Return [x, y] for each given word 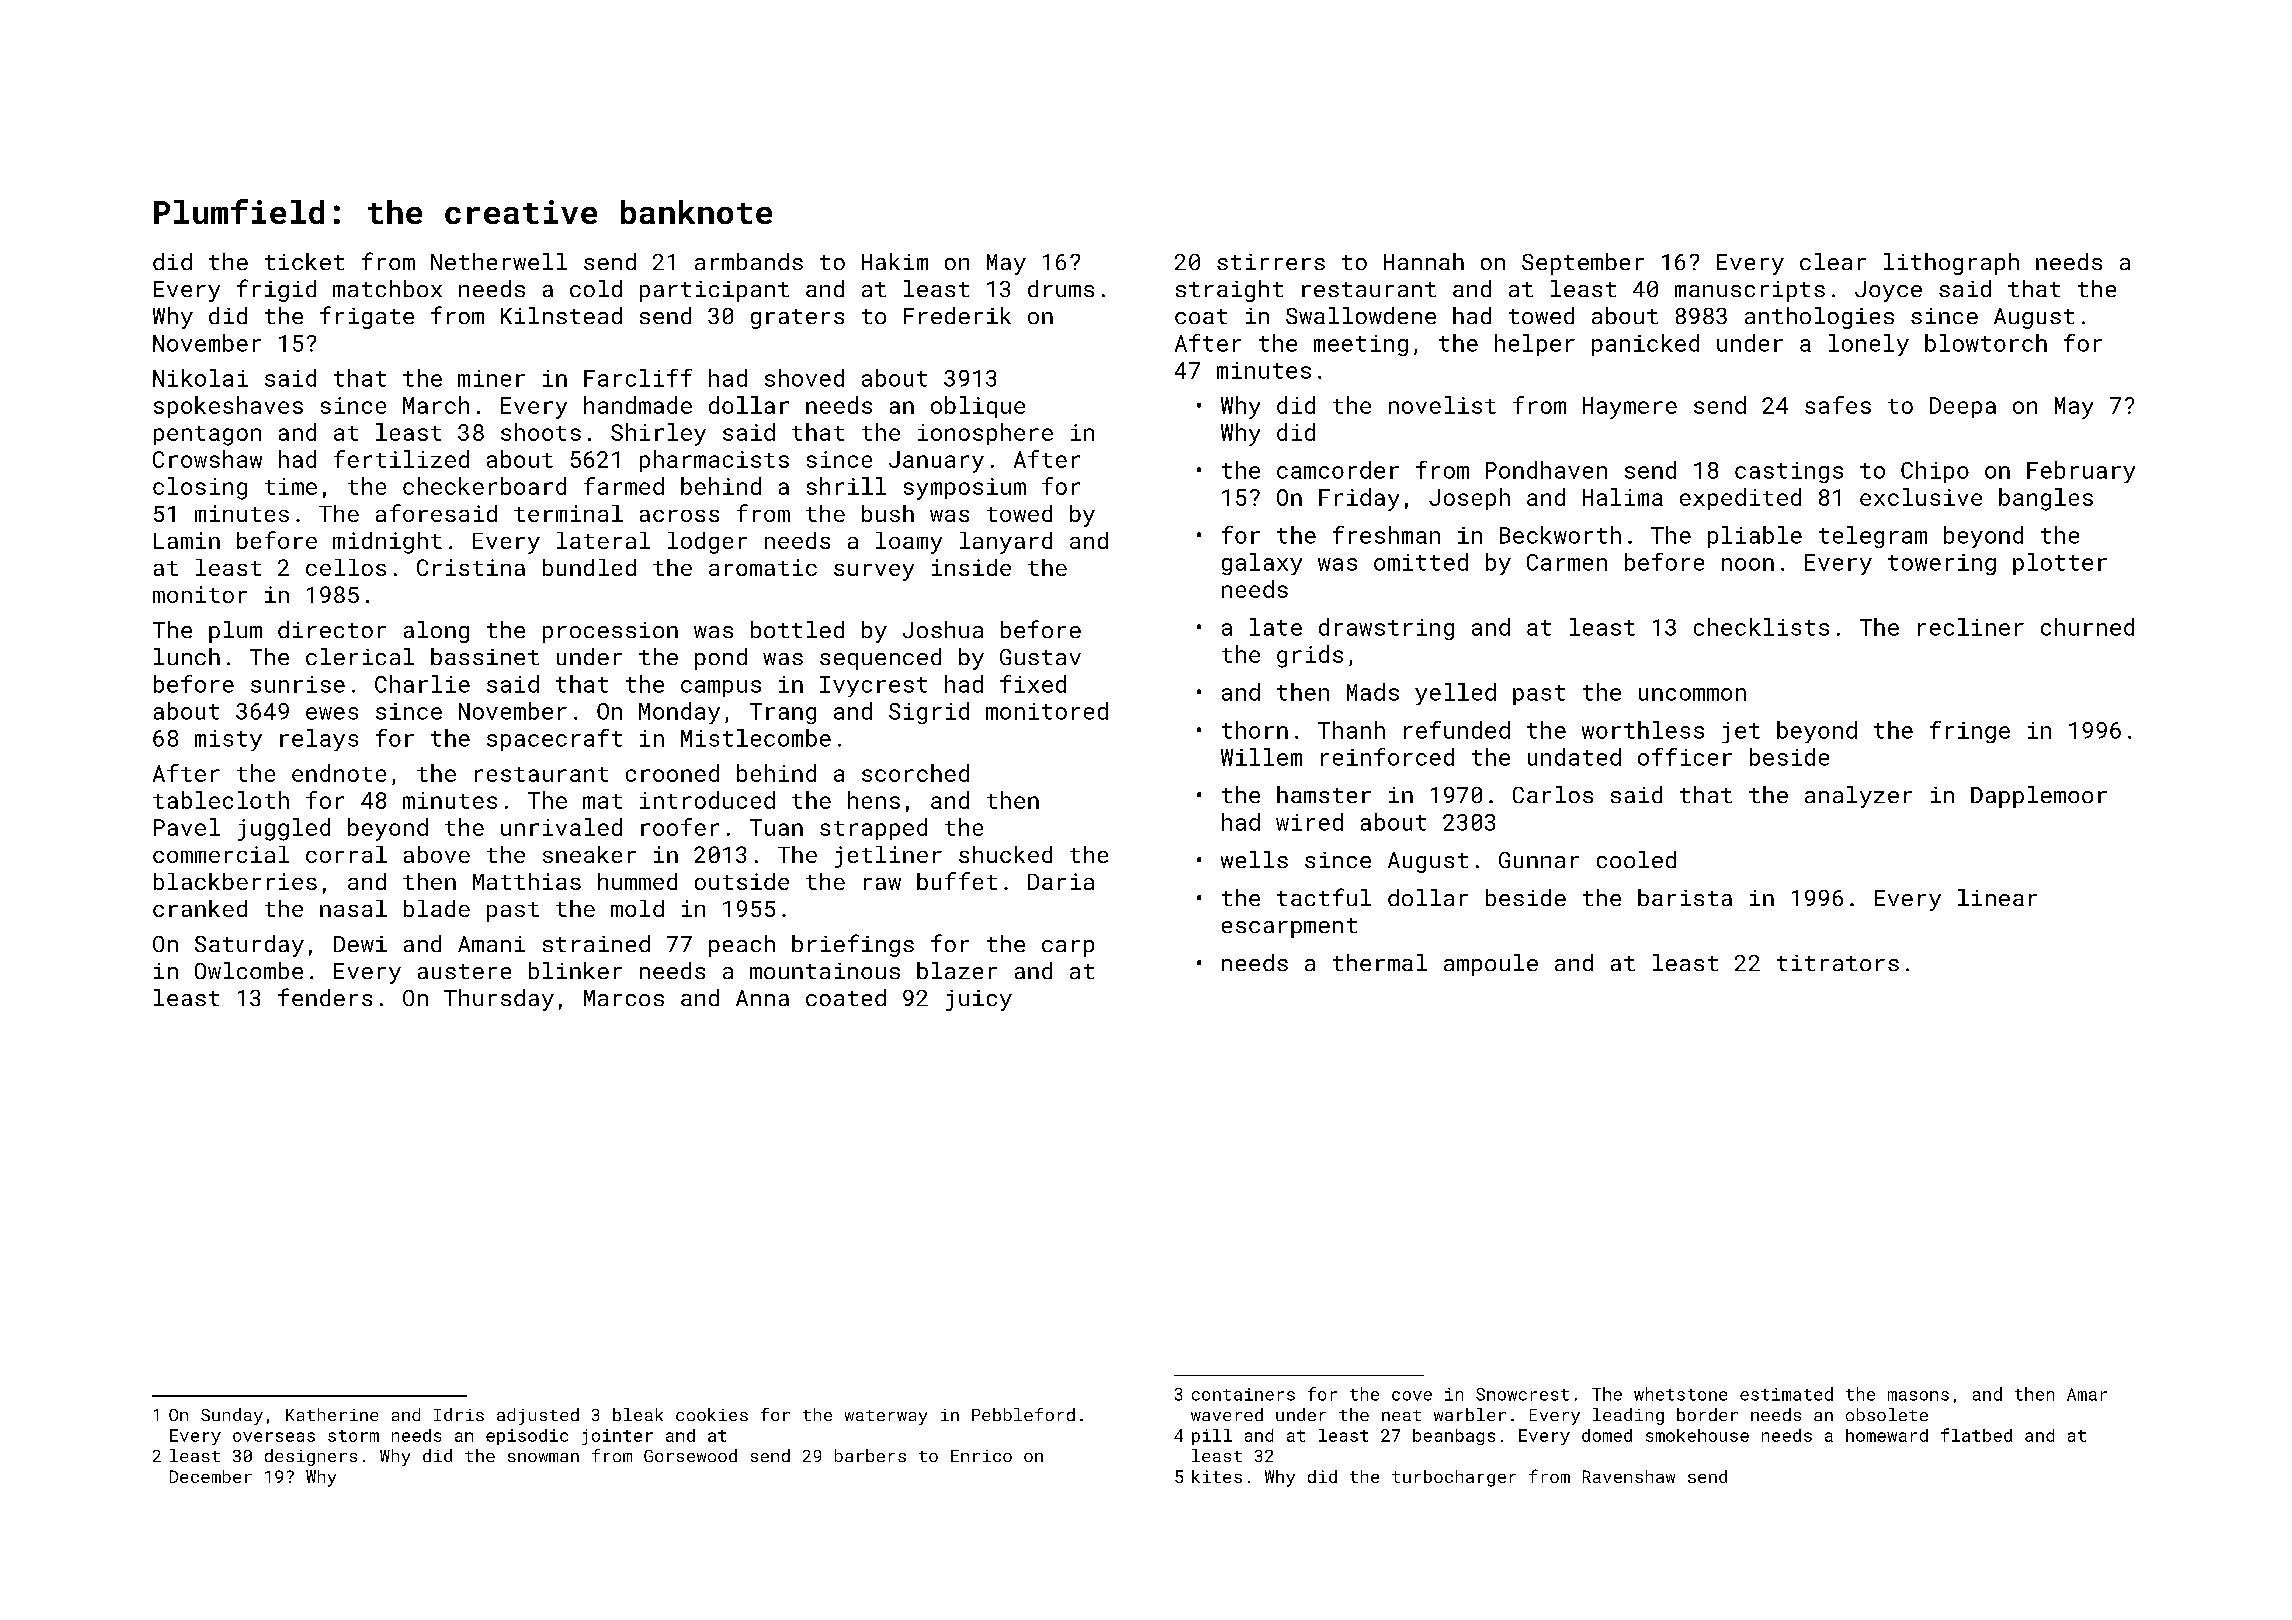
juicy [979, 1000]
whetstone [1680, 1394]
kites [1217, 1476]
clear [1833, 261]
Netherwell [499, 261]
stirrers [1271, 262]
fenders [325, 997]
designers [311, 1457]
